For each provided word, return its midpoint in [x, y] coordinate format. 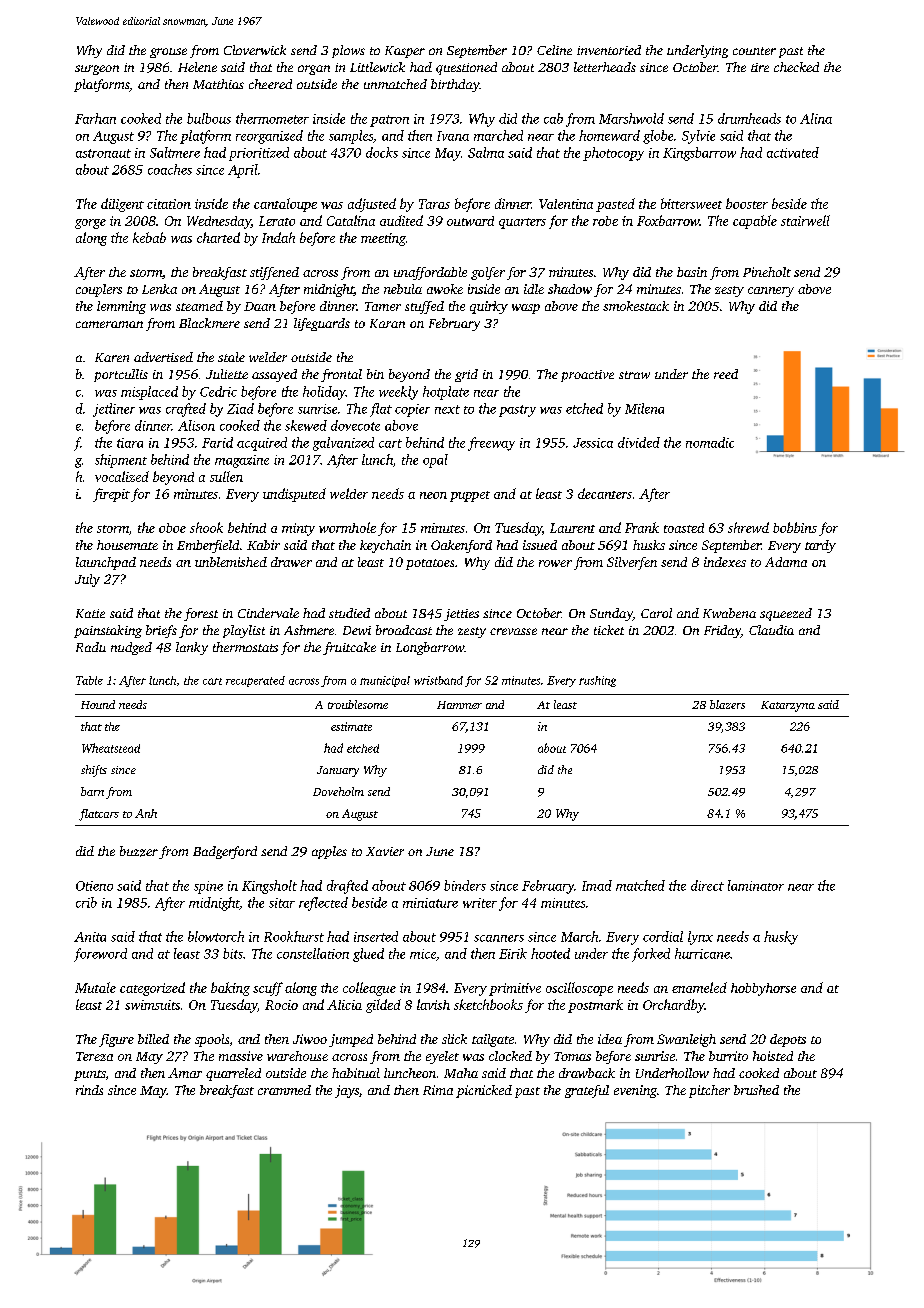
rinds [89, 1090]
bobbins [795, 527]
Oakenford [461, 546]
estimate [351, 726]
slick [454, 1039]
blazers [727, 704]
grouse [168, 53]
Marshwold [631, 118]
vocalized [122, 476]
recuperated [255, 681]
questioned [466, 68]
